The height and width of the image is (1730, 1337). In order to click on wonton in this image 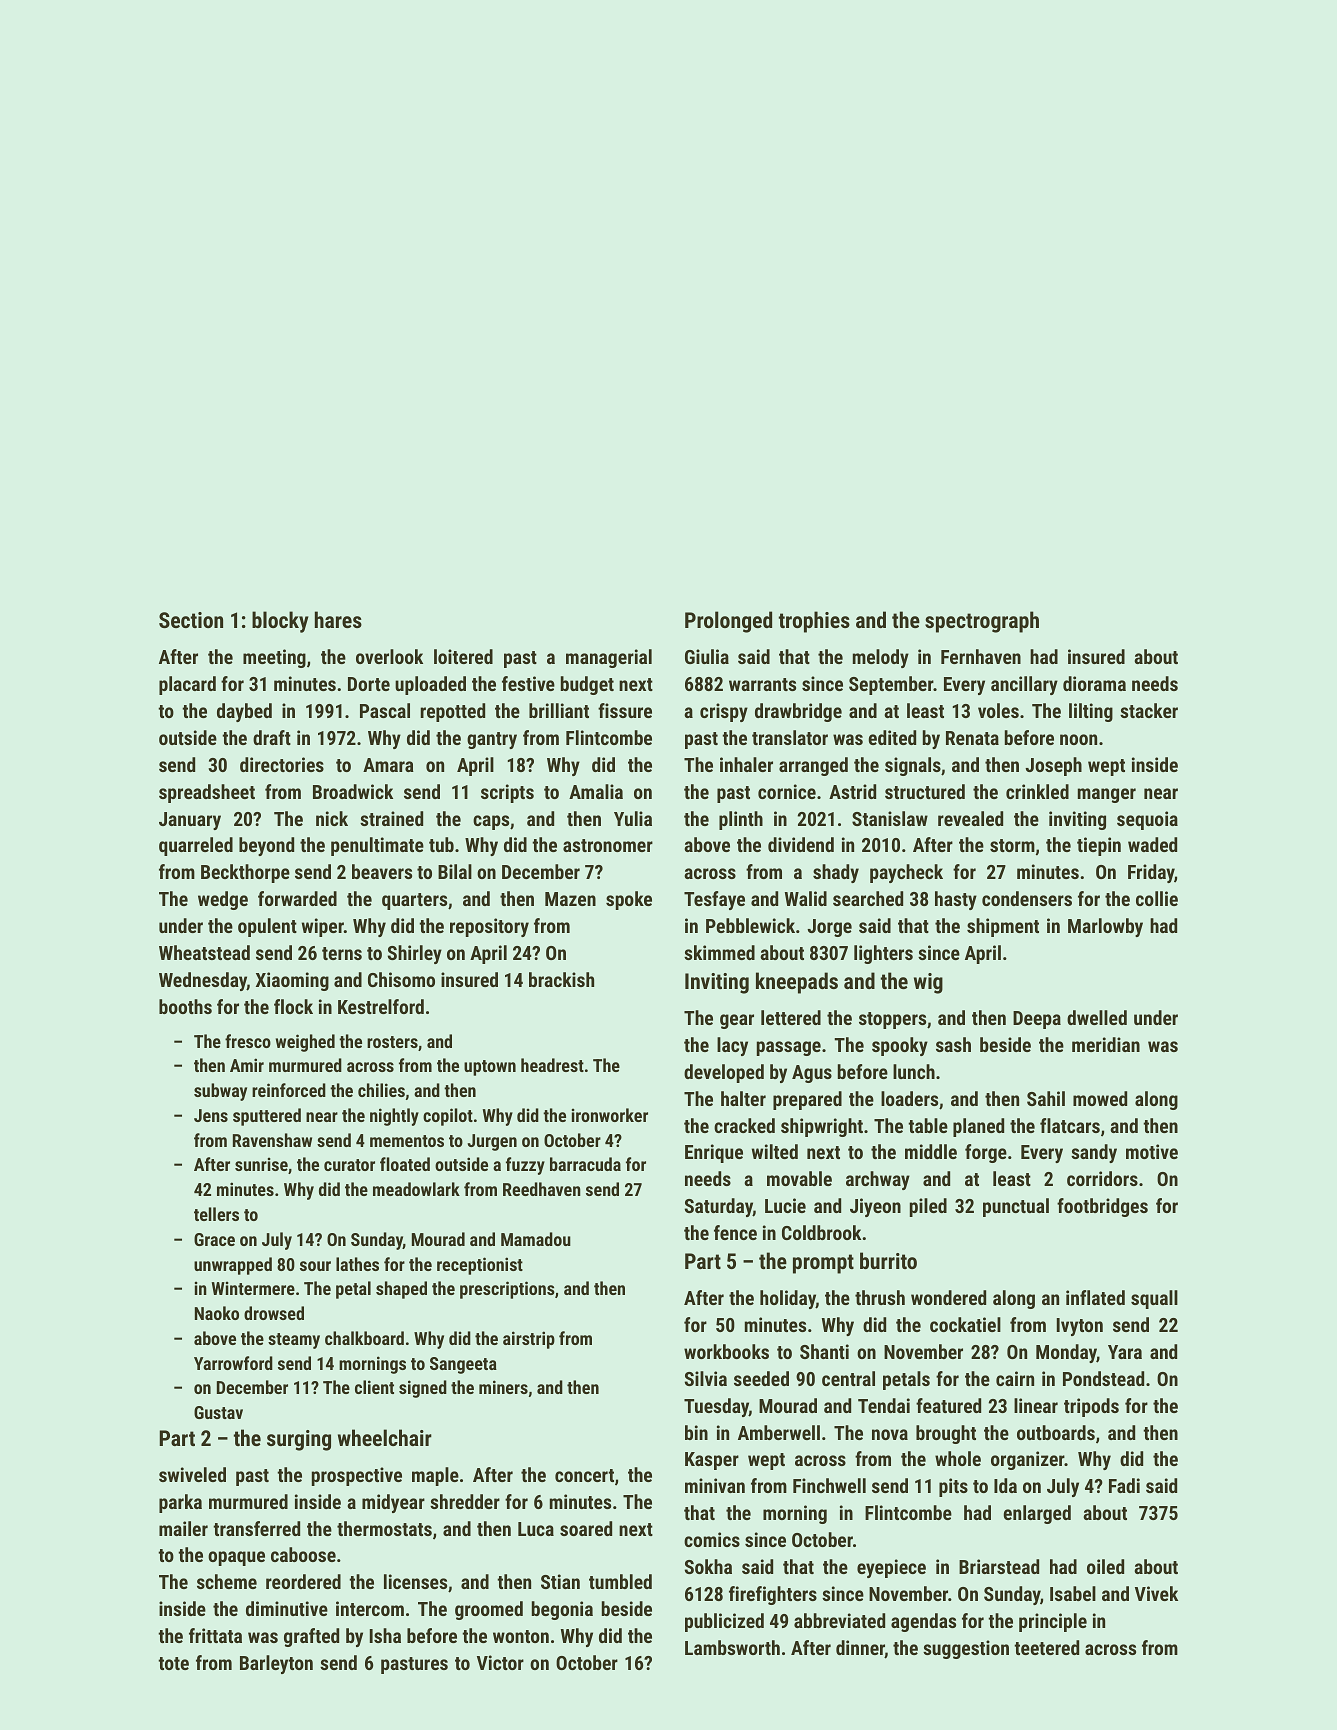, I will do `click(521, 1636)`.
